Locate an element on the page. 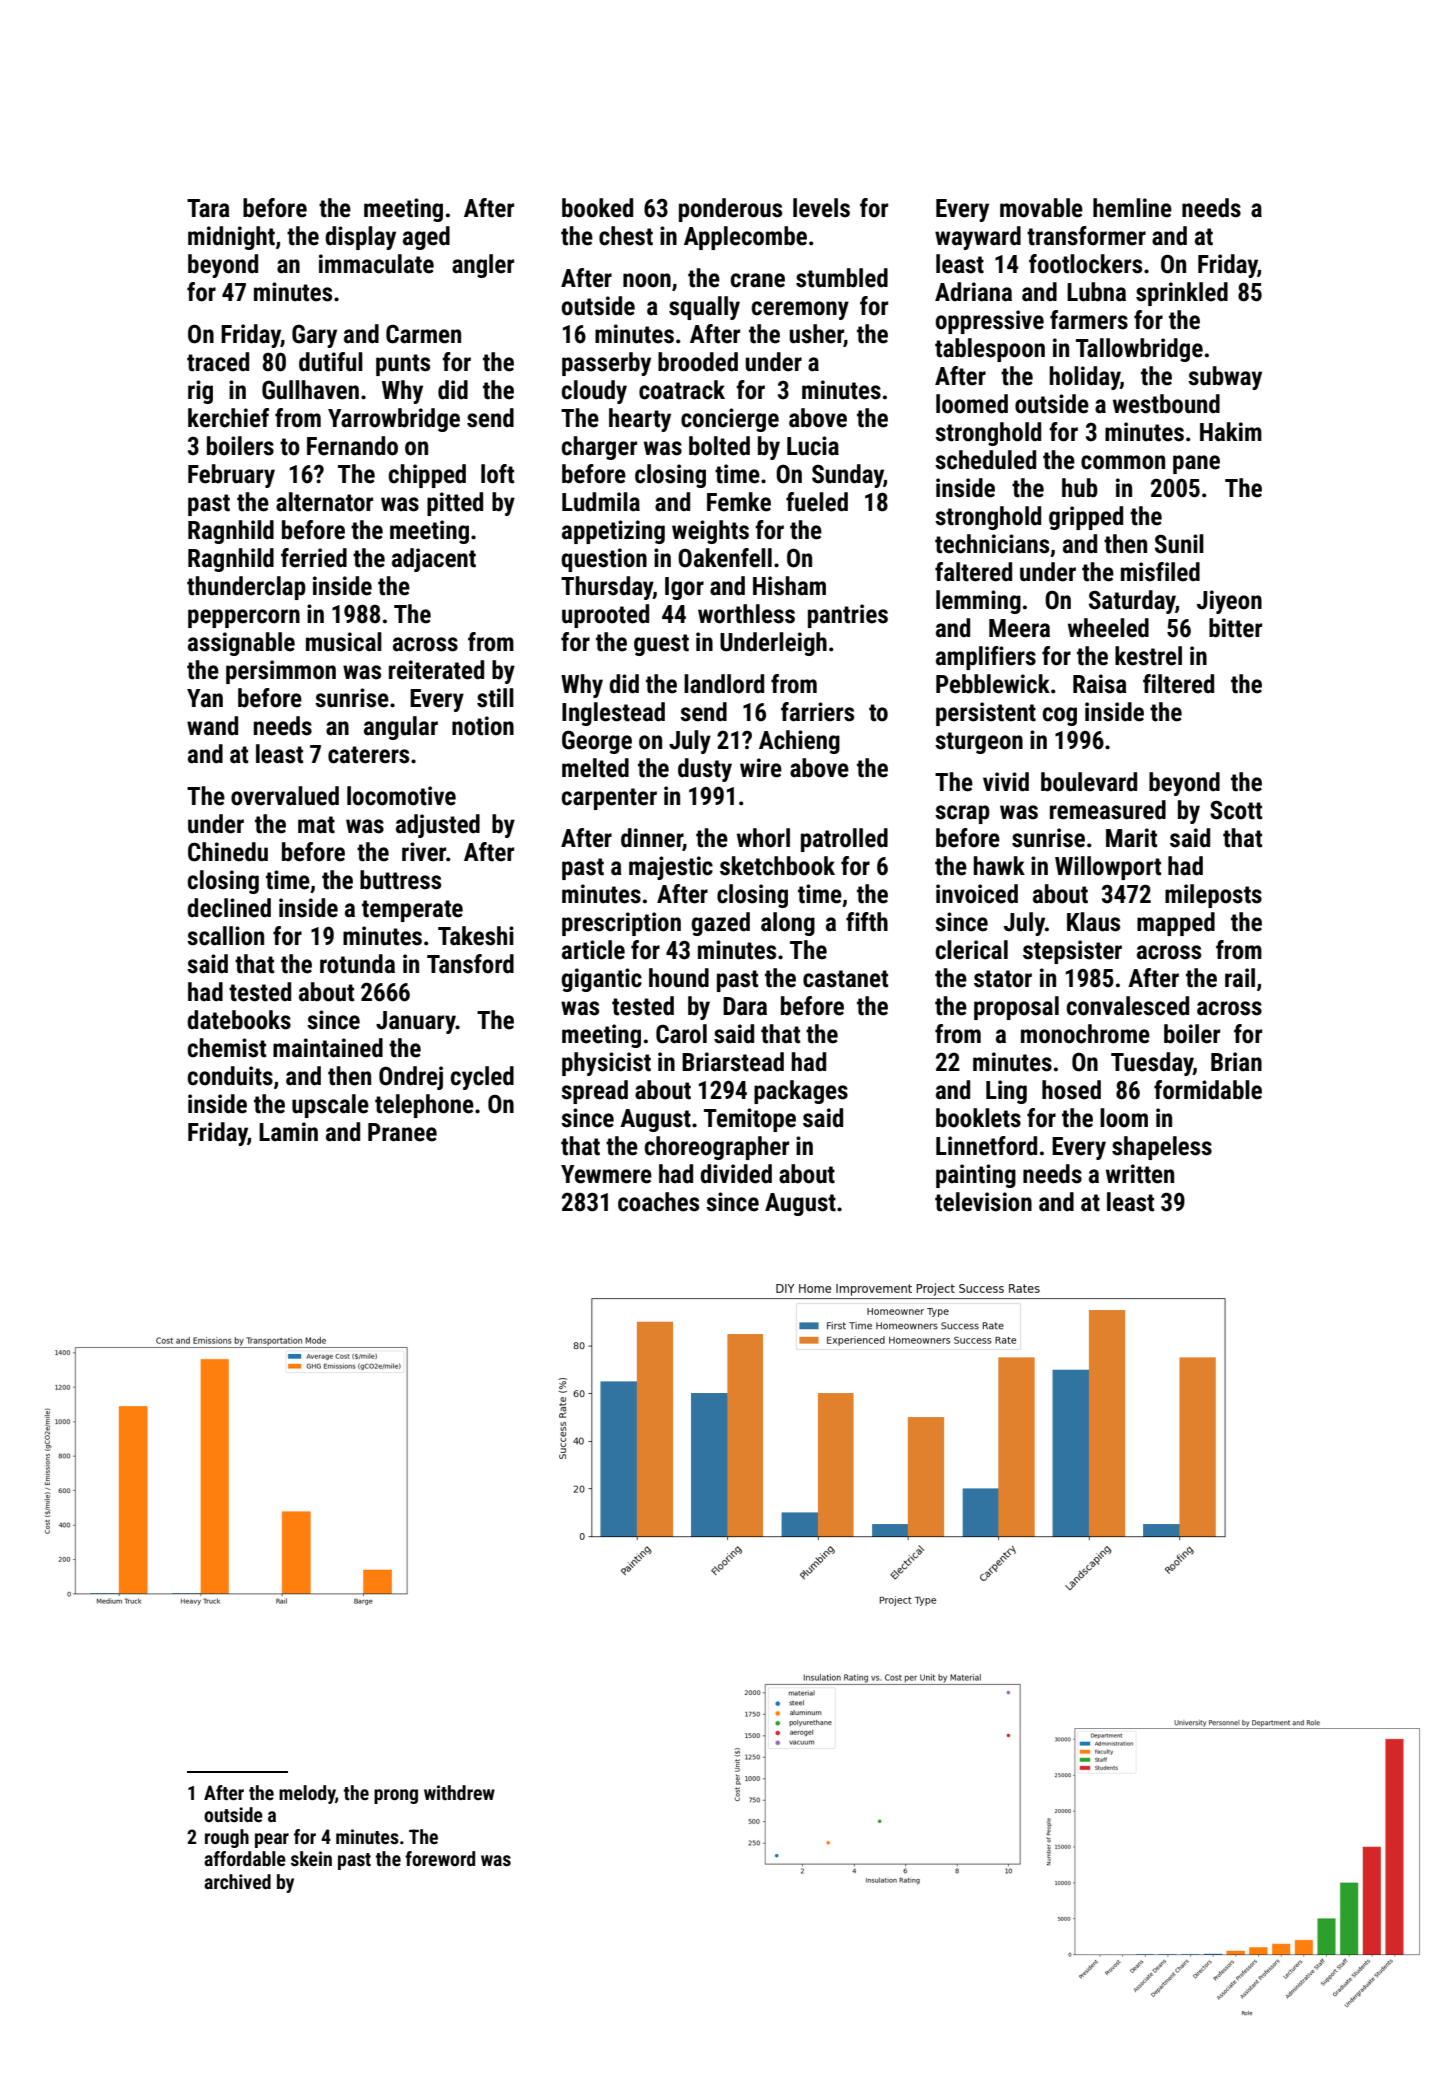 The image size is (1450, 2100). boulevard is located at coordinates (1089, 782).
